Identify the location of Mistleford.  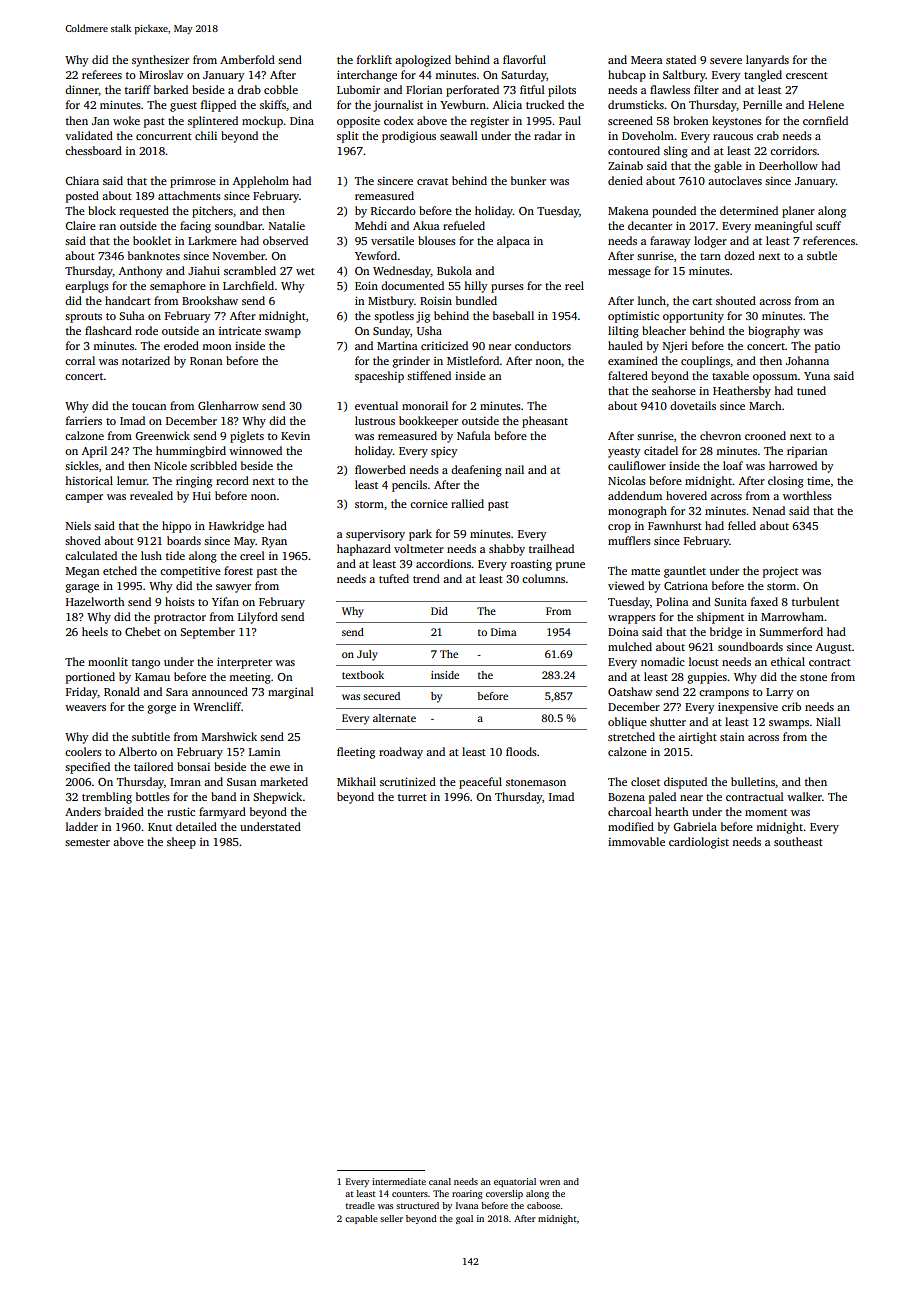
(473, 360).
